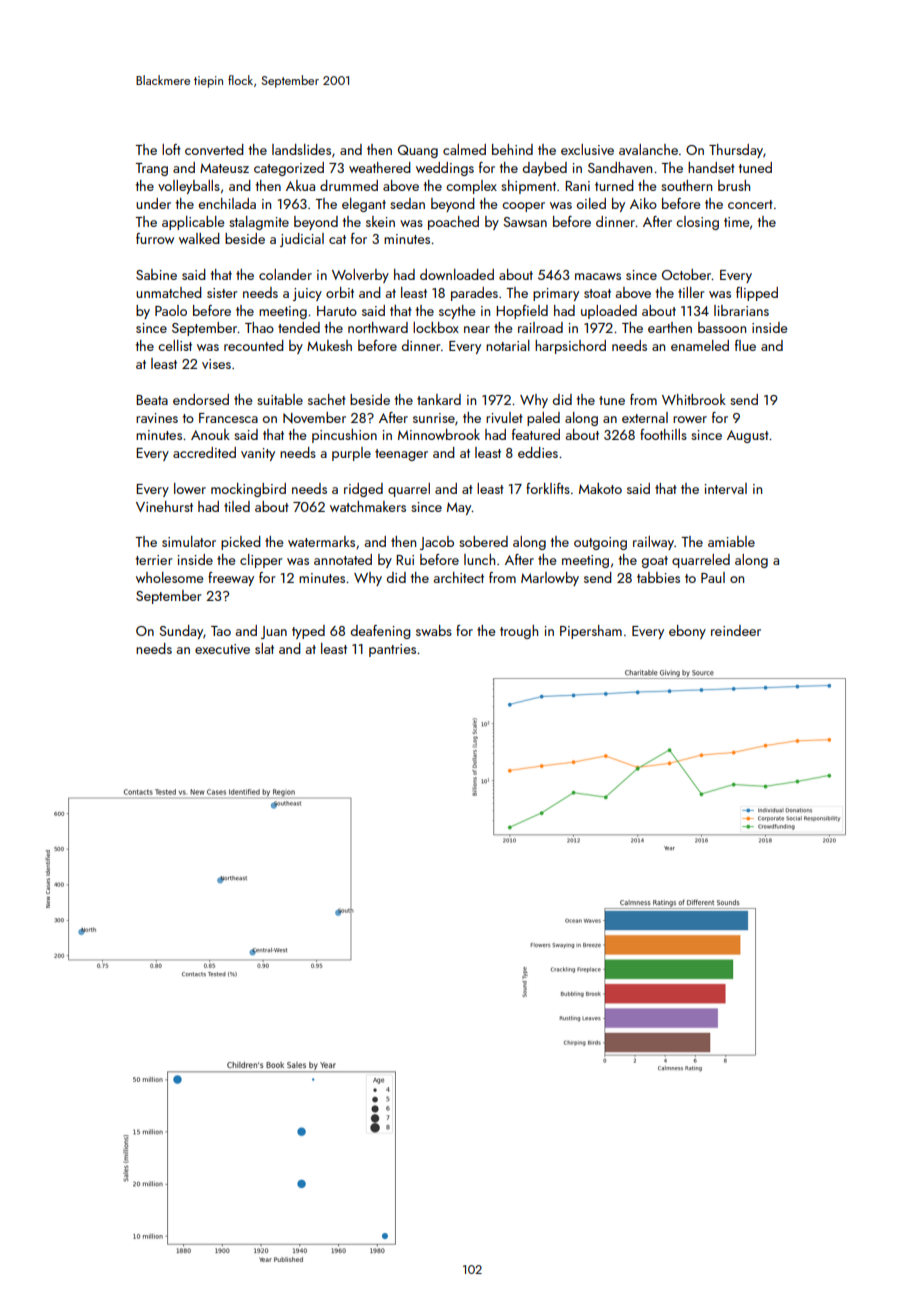  What do you see at coordinates (459, 577) in the screenshot?
I see `architect` at bounding box center [459, 577].
